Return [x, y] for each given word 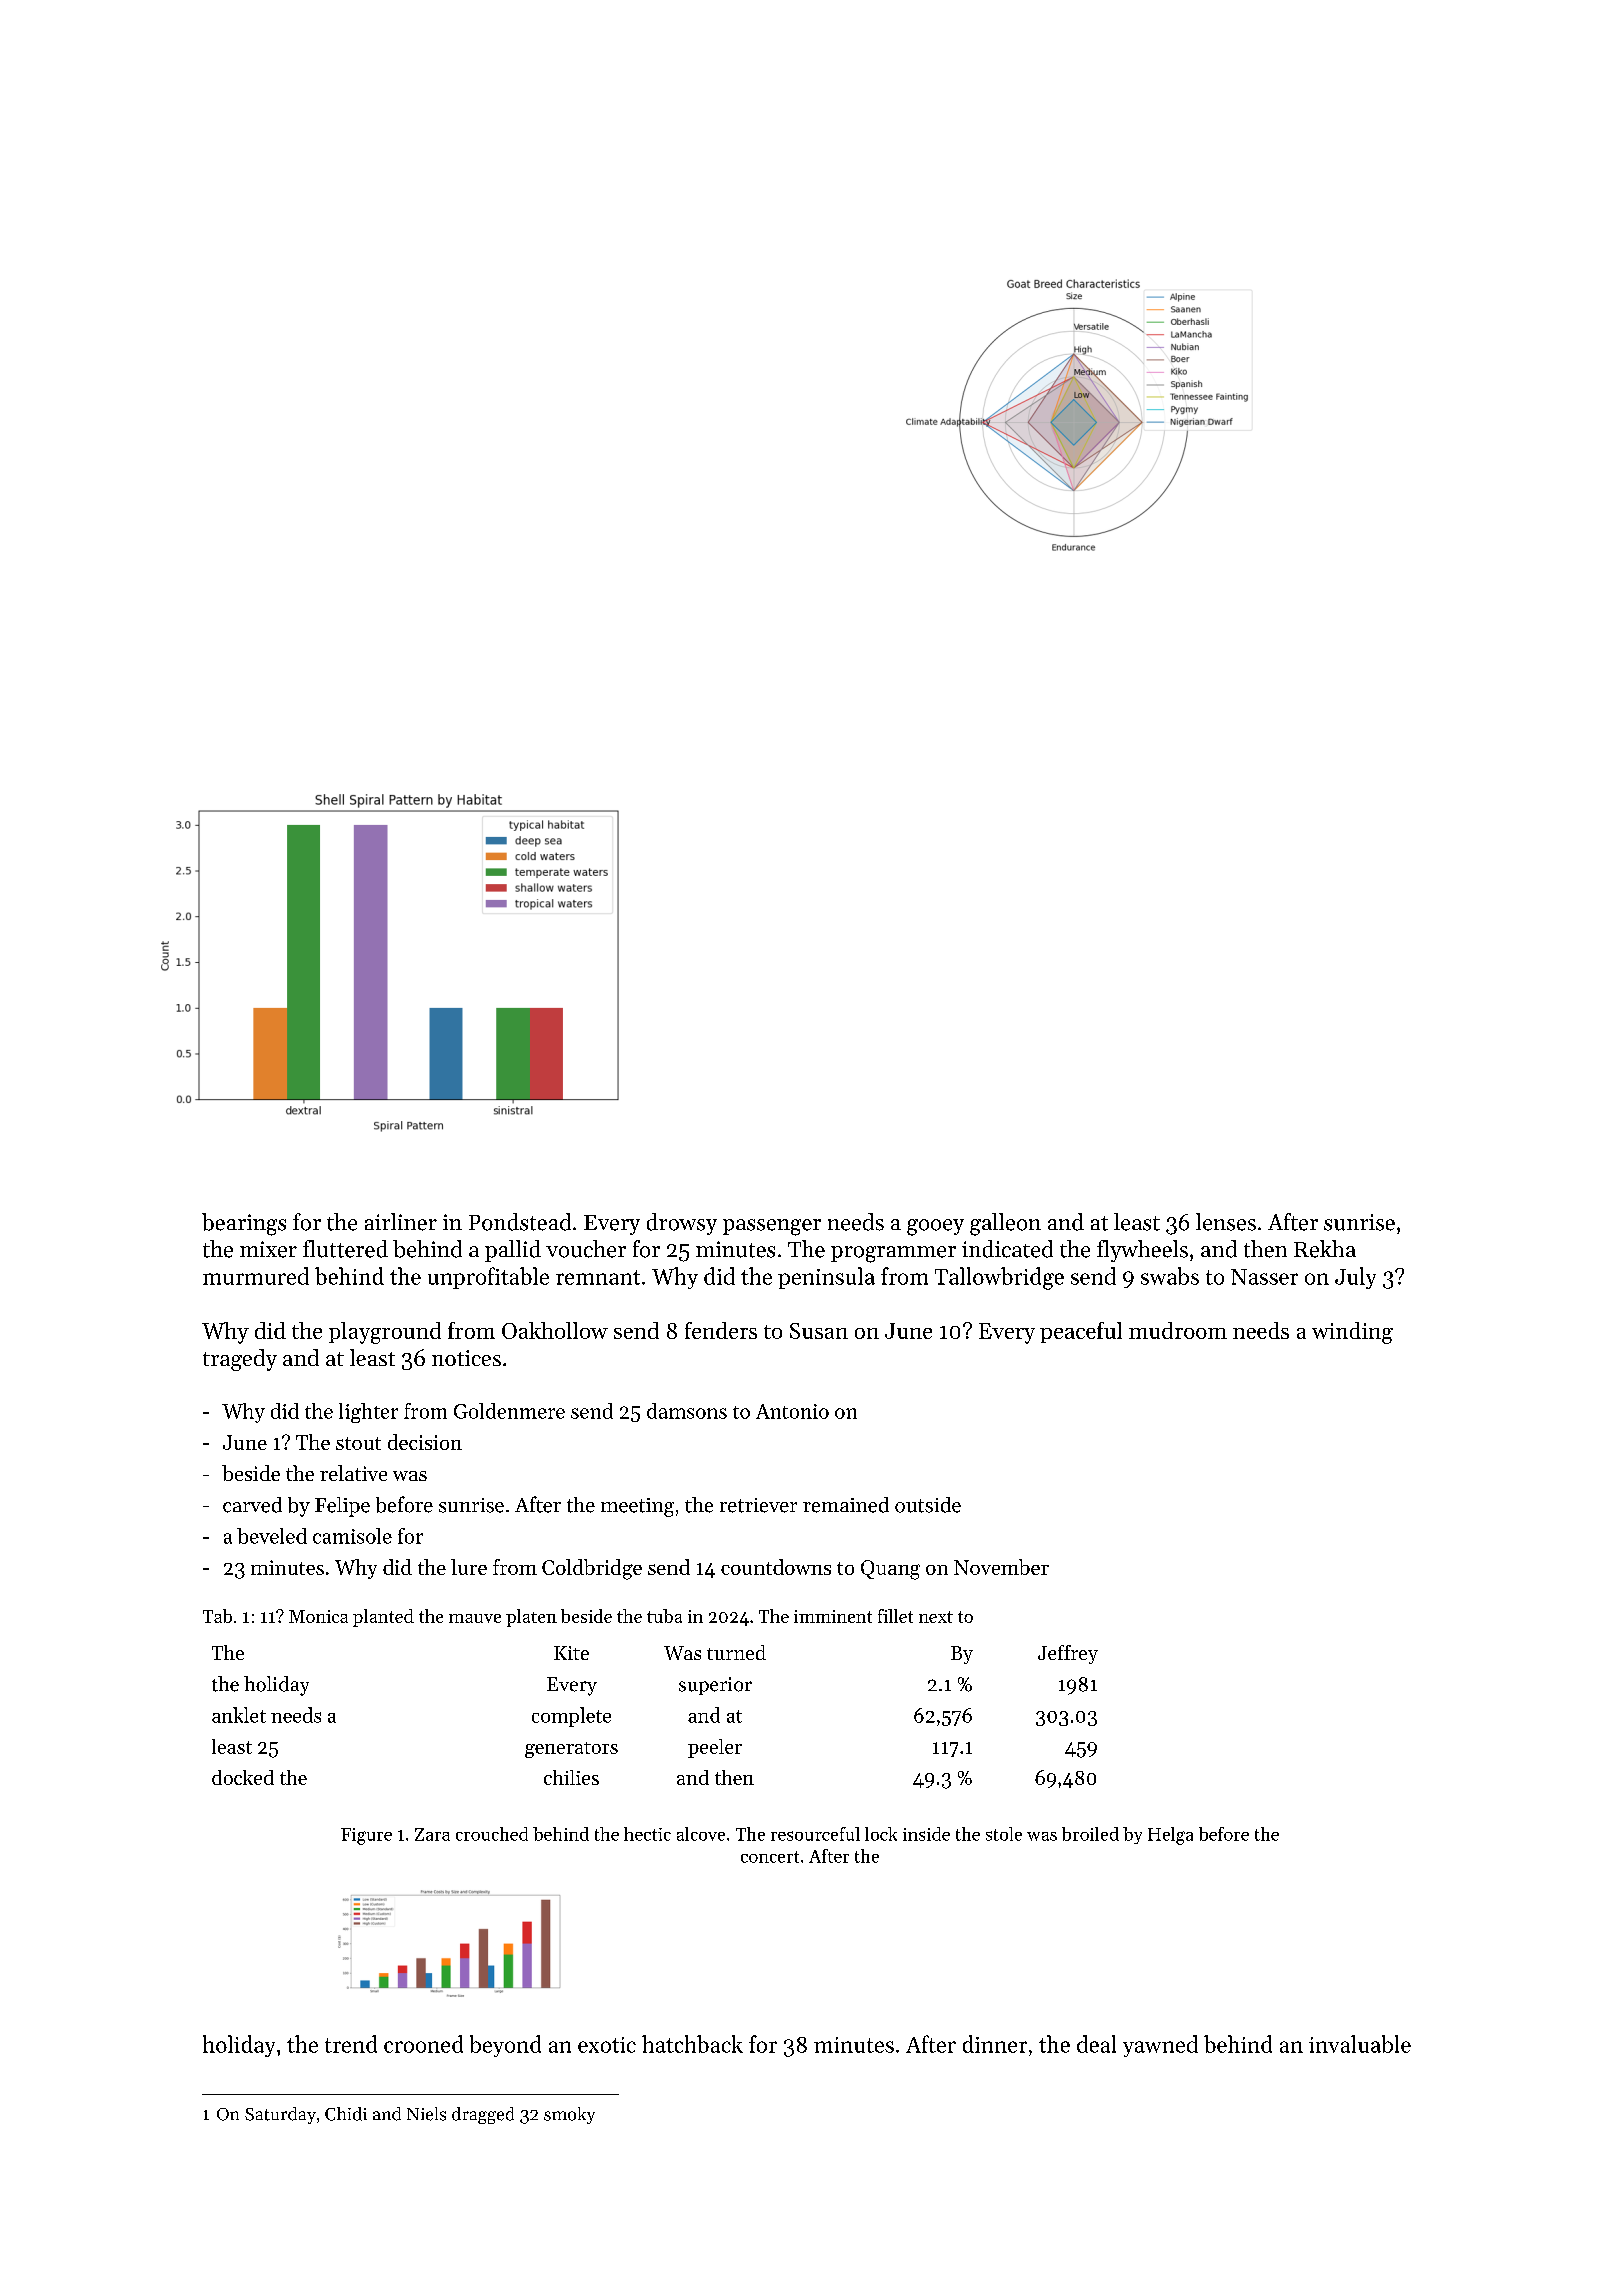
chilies [571, 1777]
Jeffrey [1068, 1654]
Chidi [346, 2114]
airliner [401, 1222]
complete [571, 1717]
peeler [715, 1748]
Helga [1170, 1836]
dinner [995, 2044]
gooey [935, 1227]
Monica [318, 1616]
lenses [1226, 1222]
